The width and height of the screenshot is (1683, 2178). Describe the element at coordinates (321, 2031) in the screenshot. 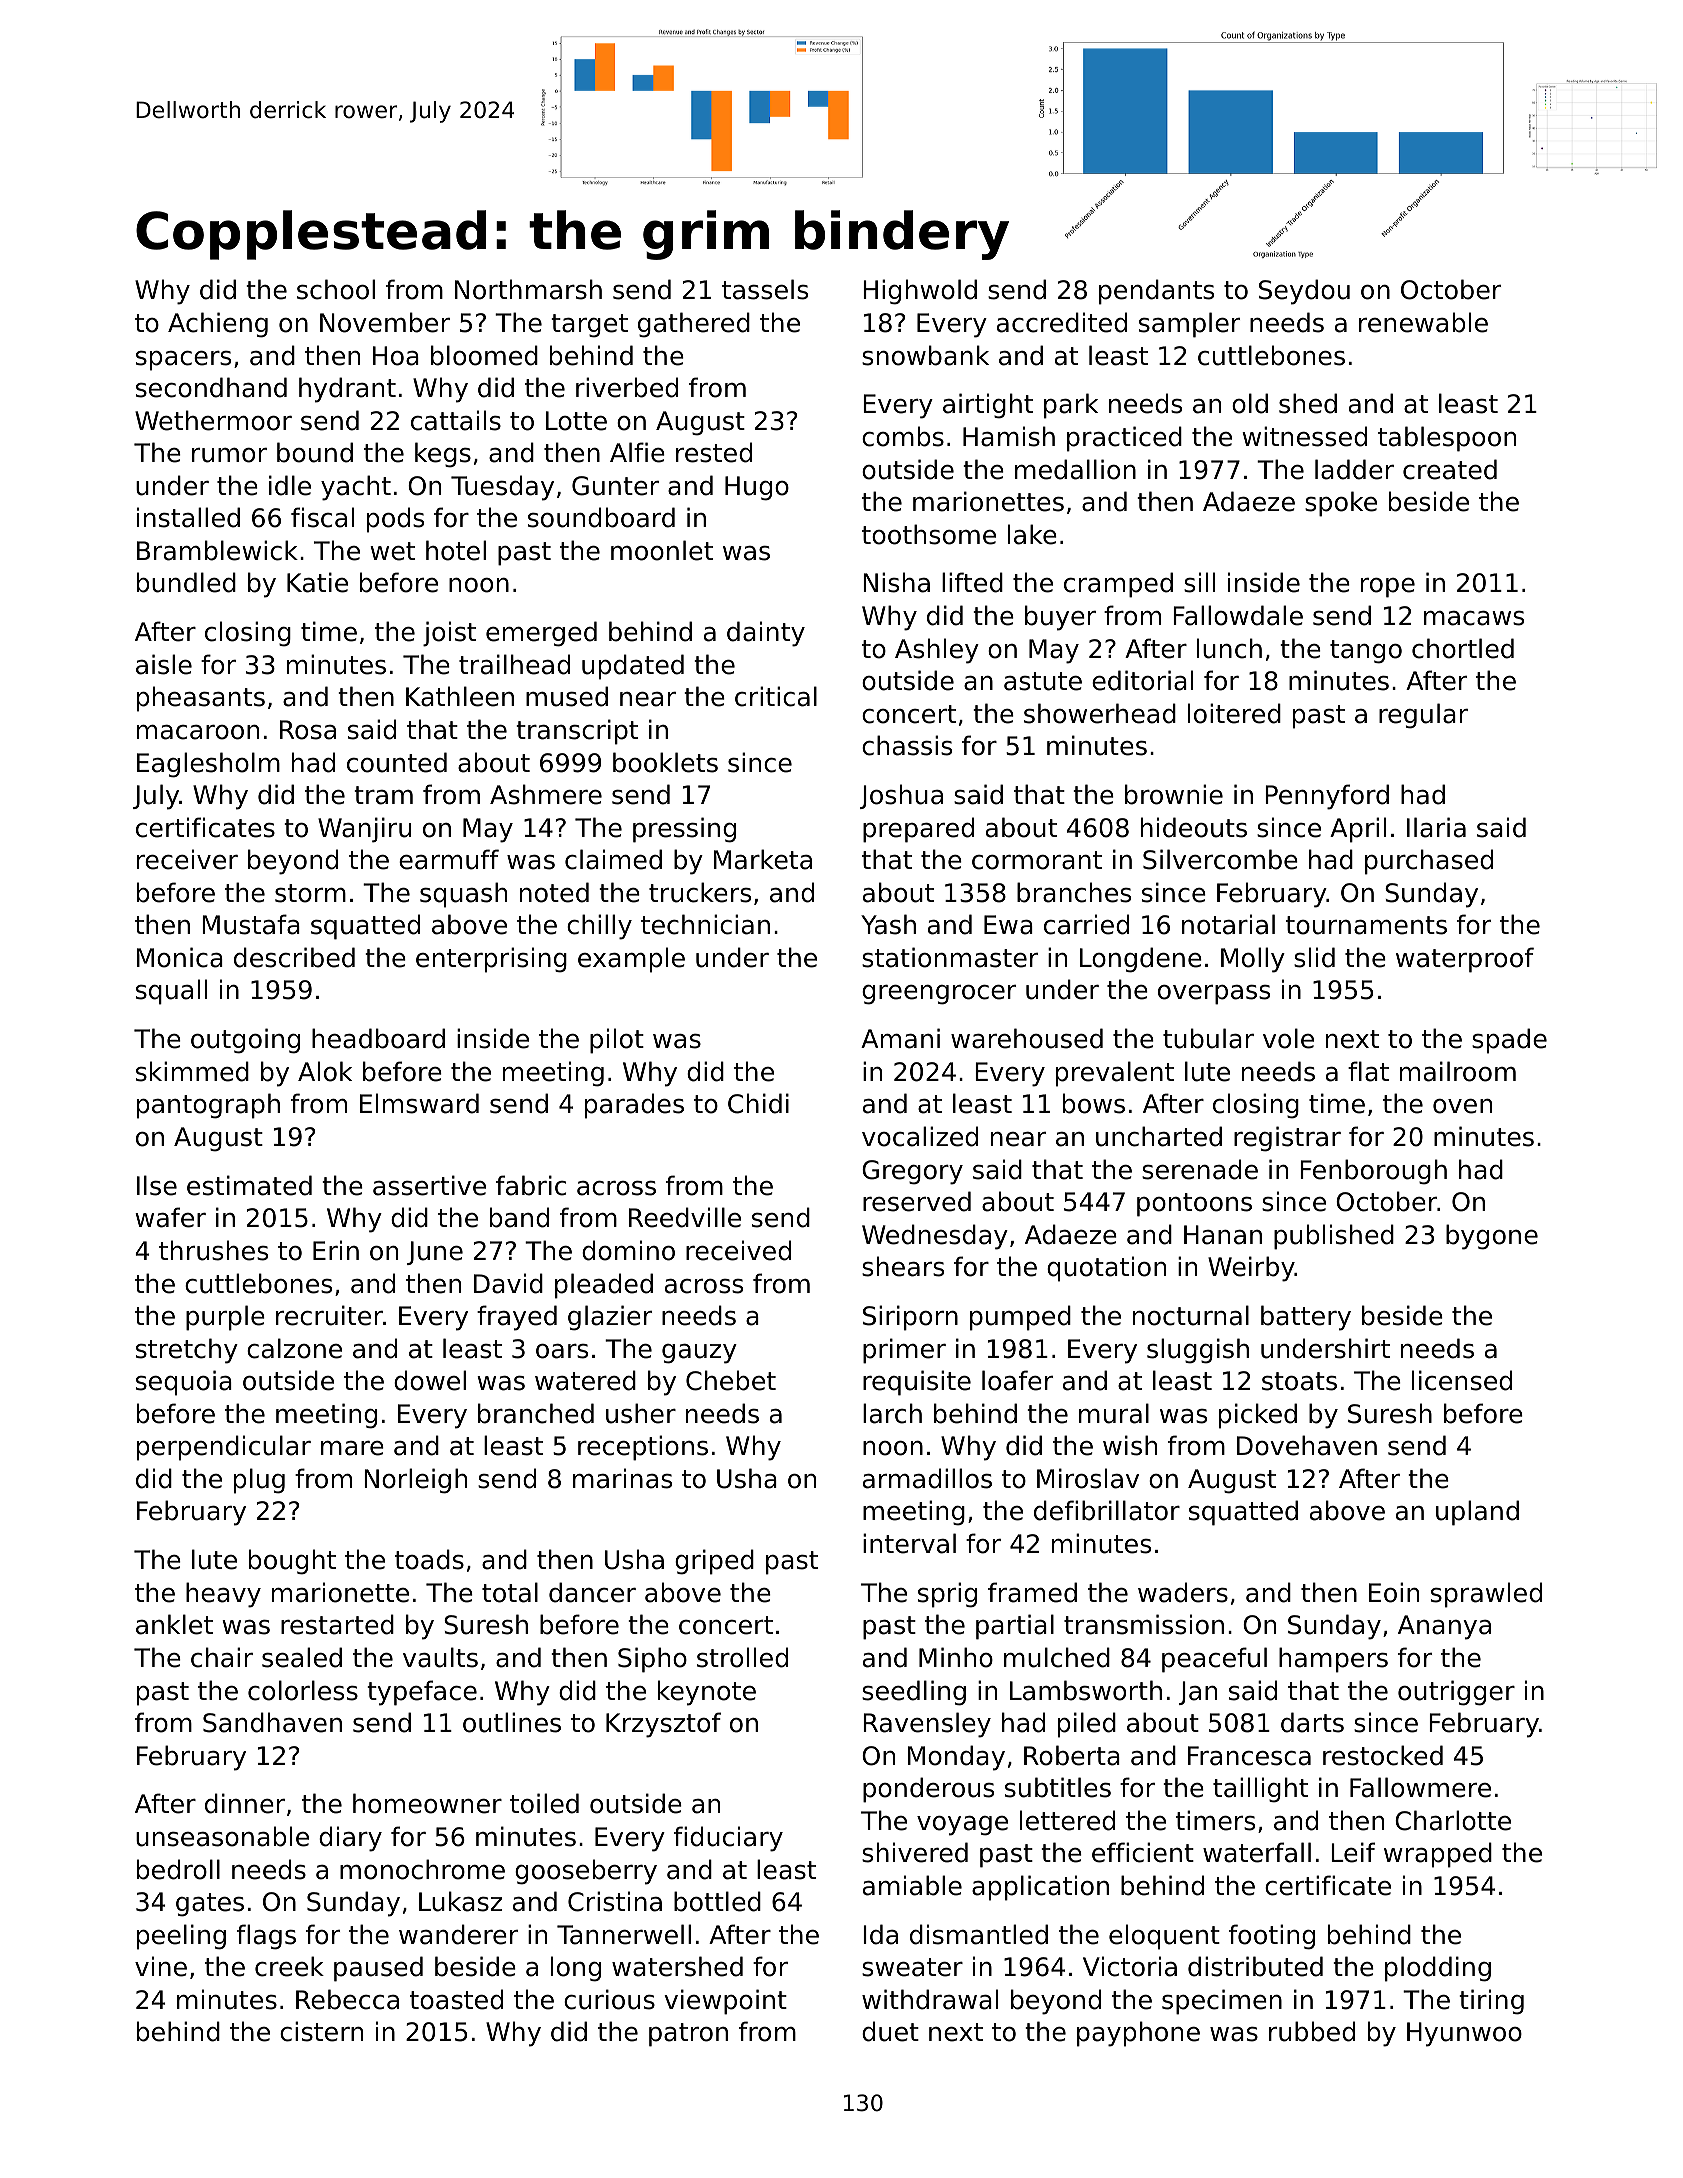

I see `cistern` at that location.
